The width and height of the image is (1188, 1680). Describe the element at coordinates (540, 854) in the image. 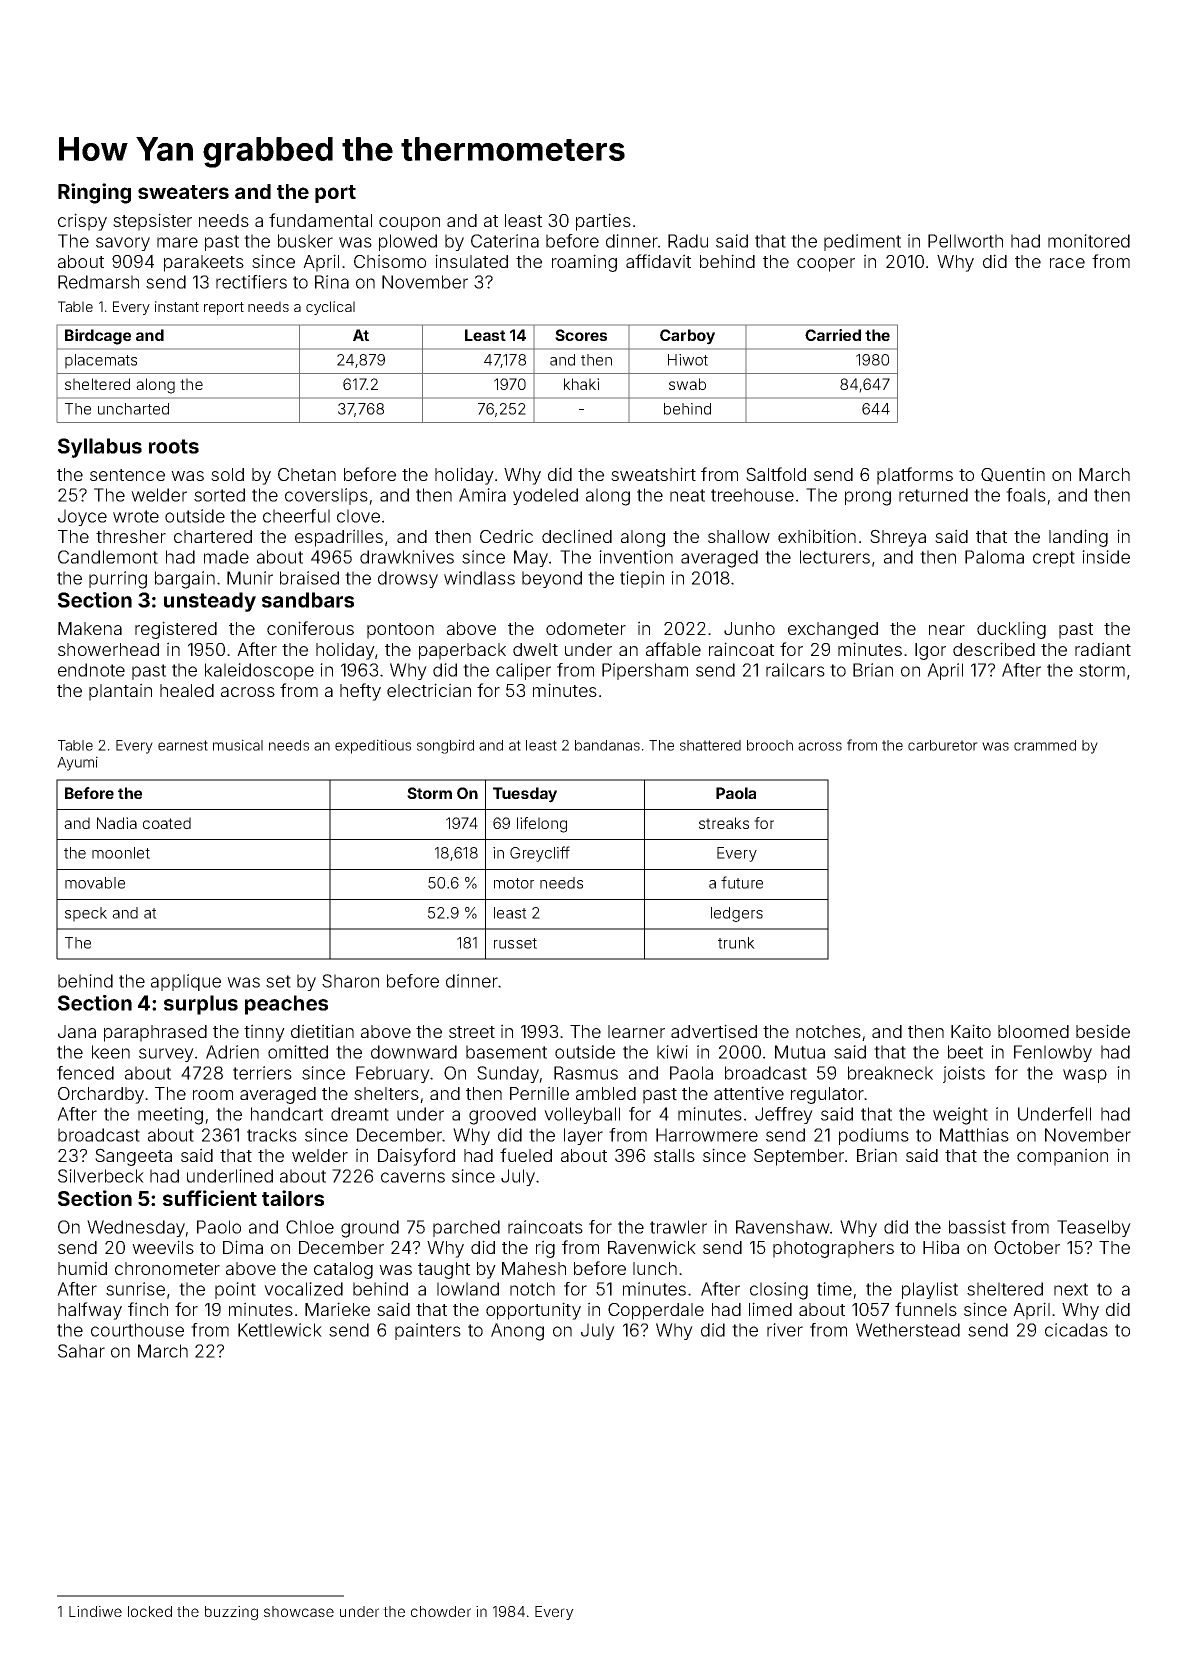

I see `Greycliff` at that location.
